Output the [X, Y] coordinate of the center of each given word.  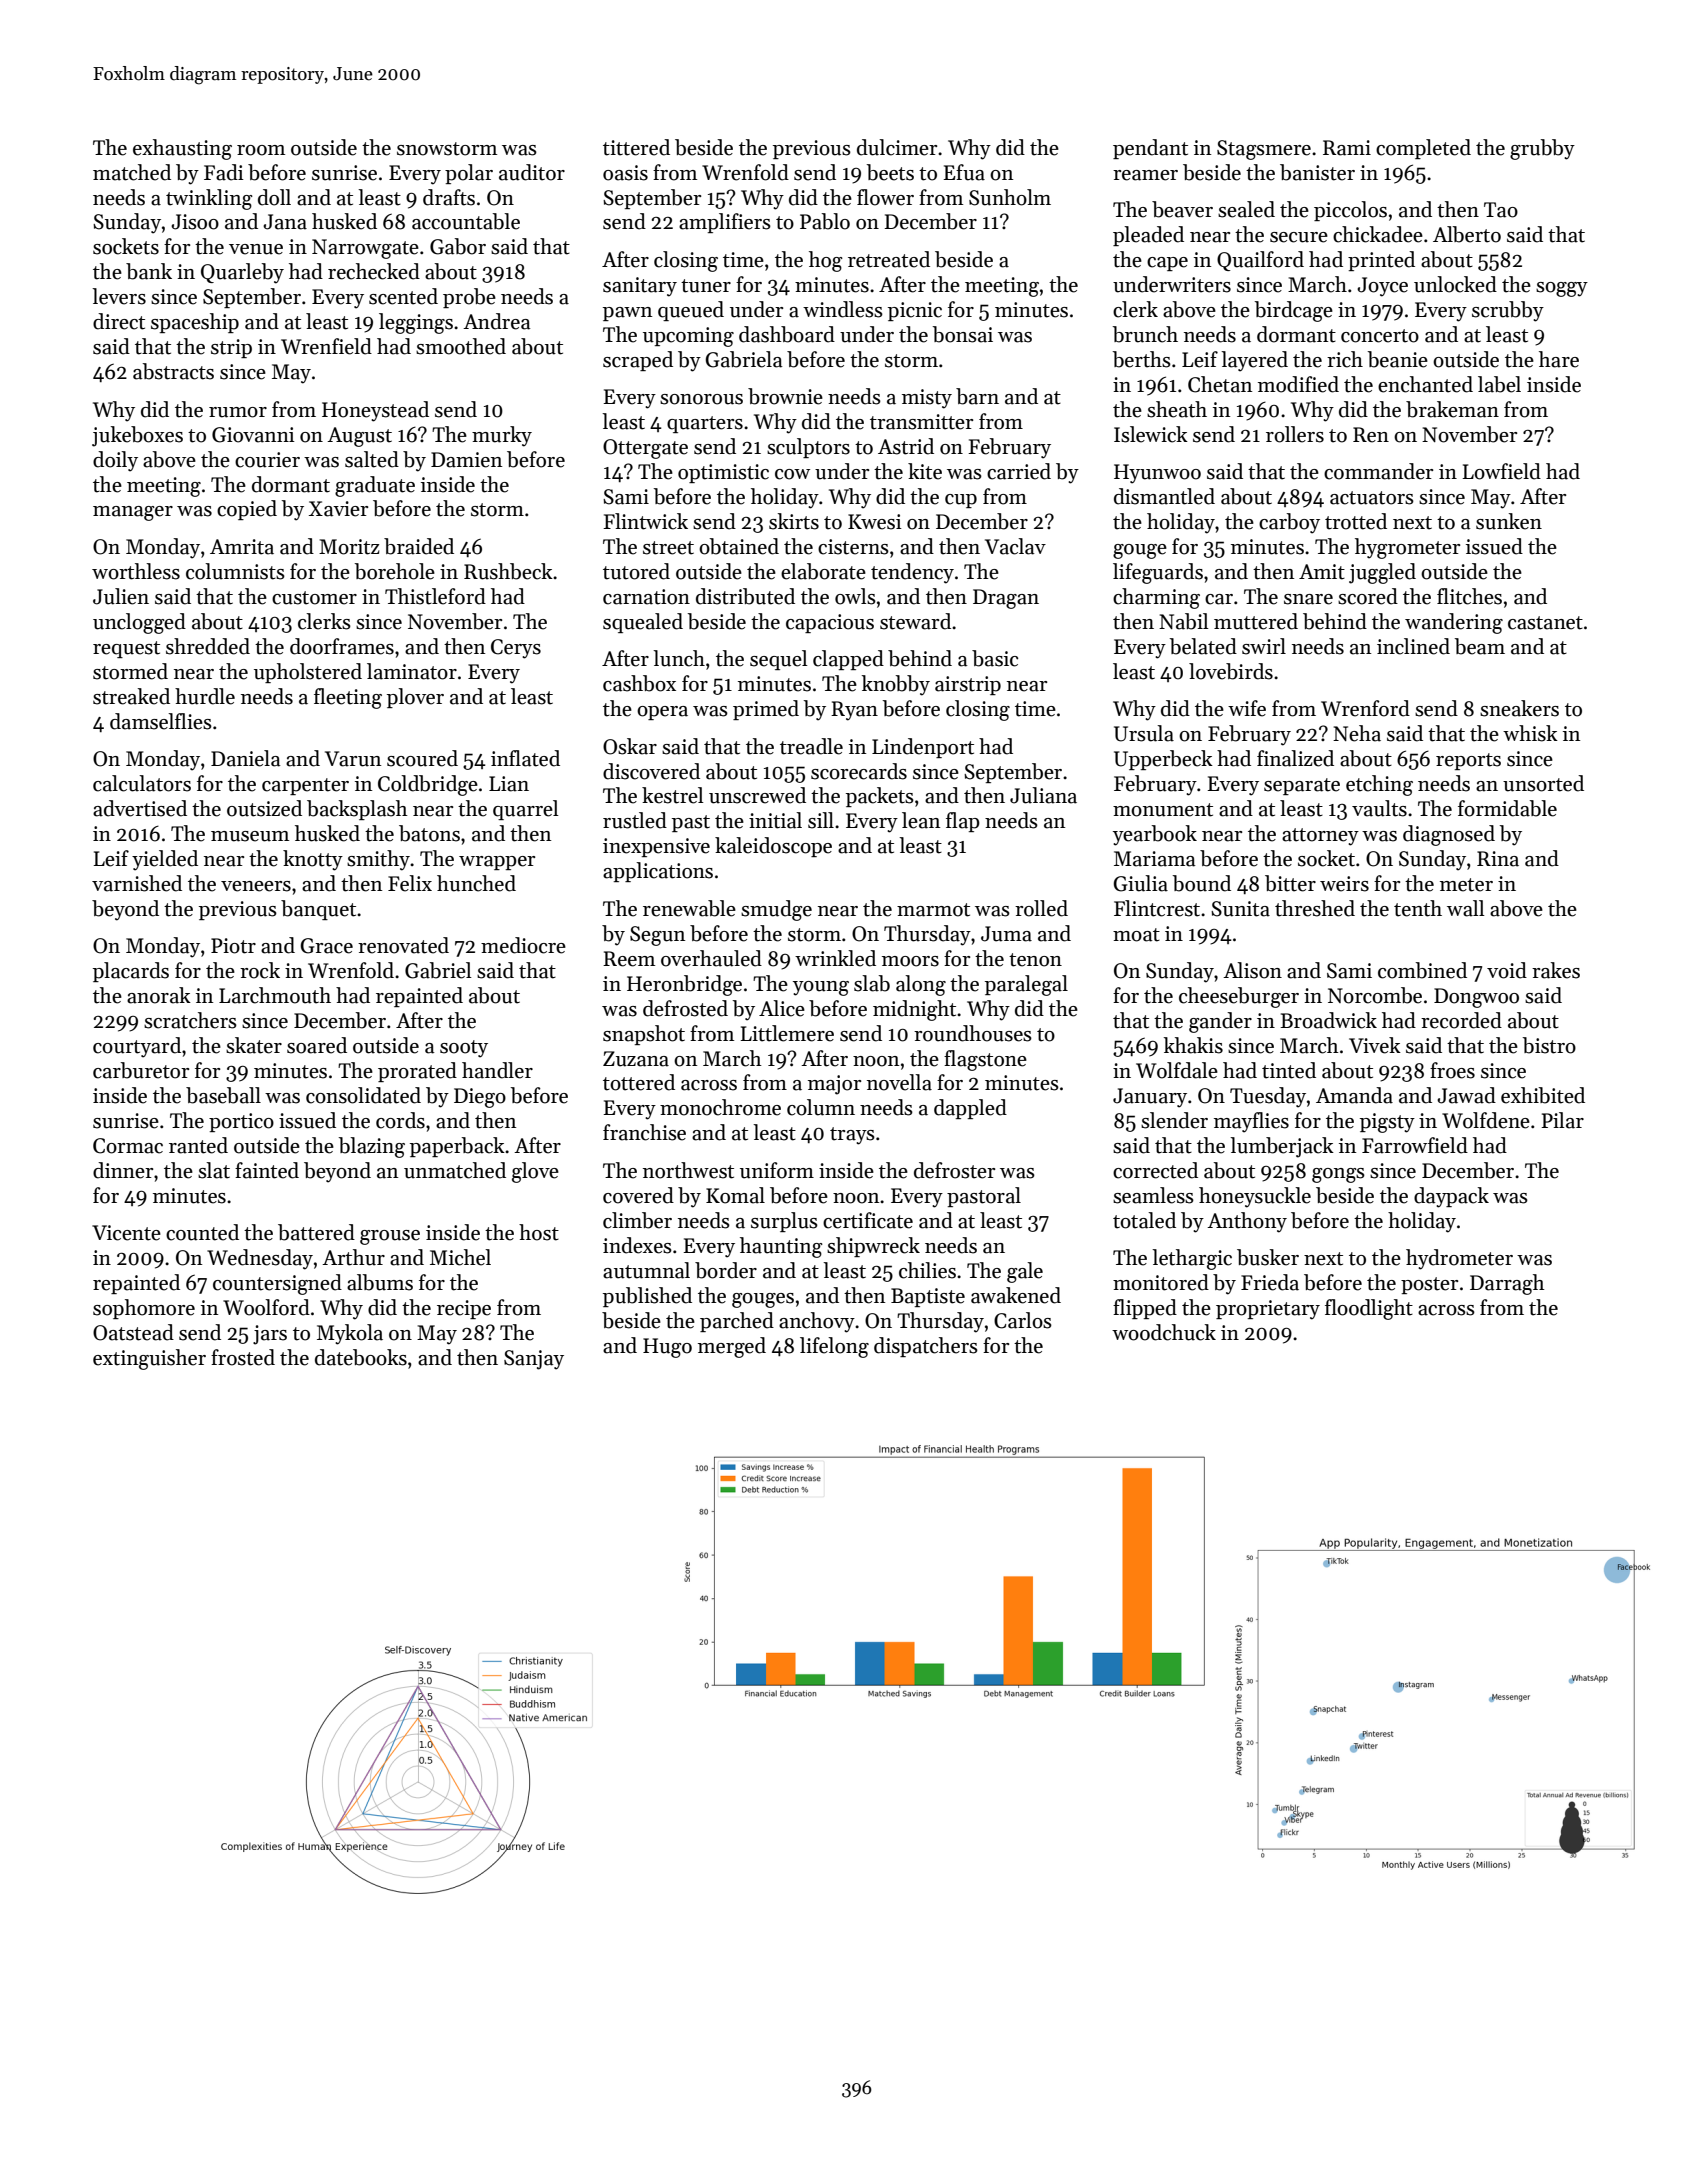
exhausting [182, 149]
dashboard [787, 334]
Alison [1252, 970]
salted [372, 459]
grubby [1542, 149]
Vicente [126, 1233]
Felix [410, 883]
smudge [776, 910]
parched [737, 1322]
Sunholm [1010, 197]
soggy [1562, 289]
